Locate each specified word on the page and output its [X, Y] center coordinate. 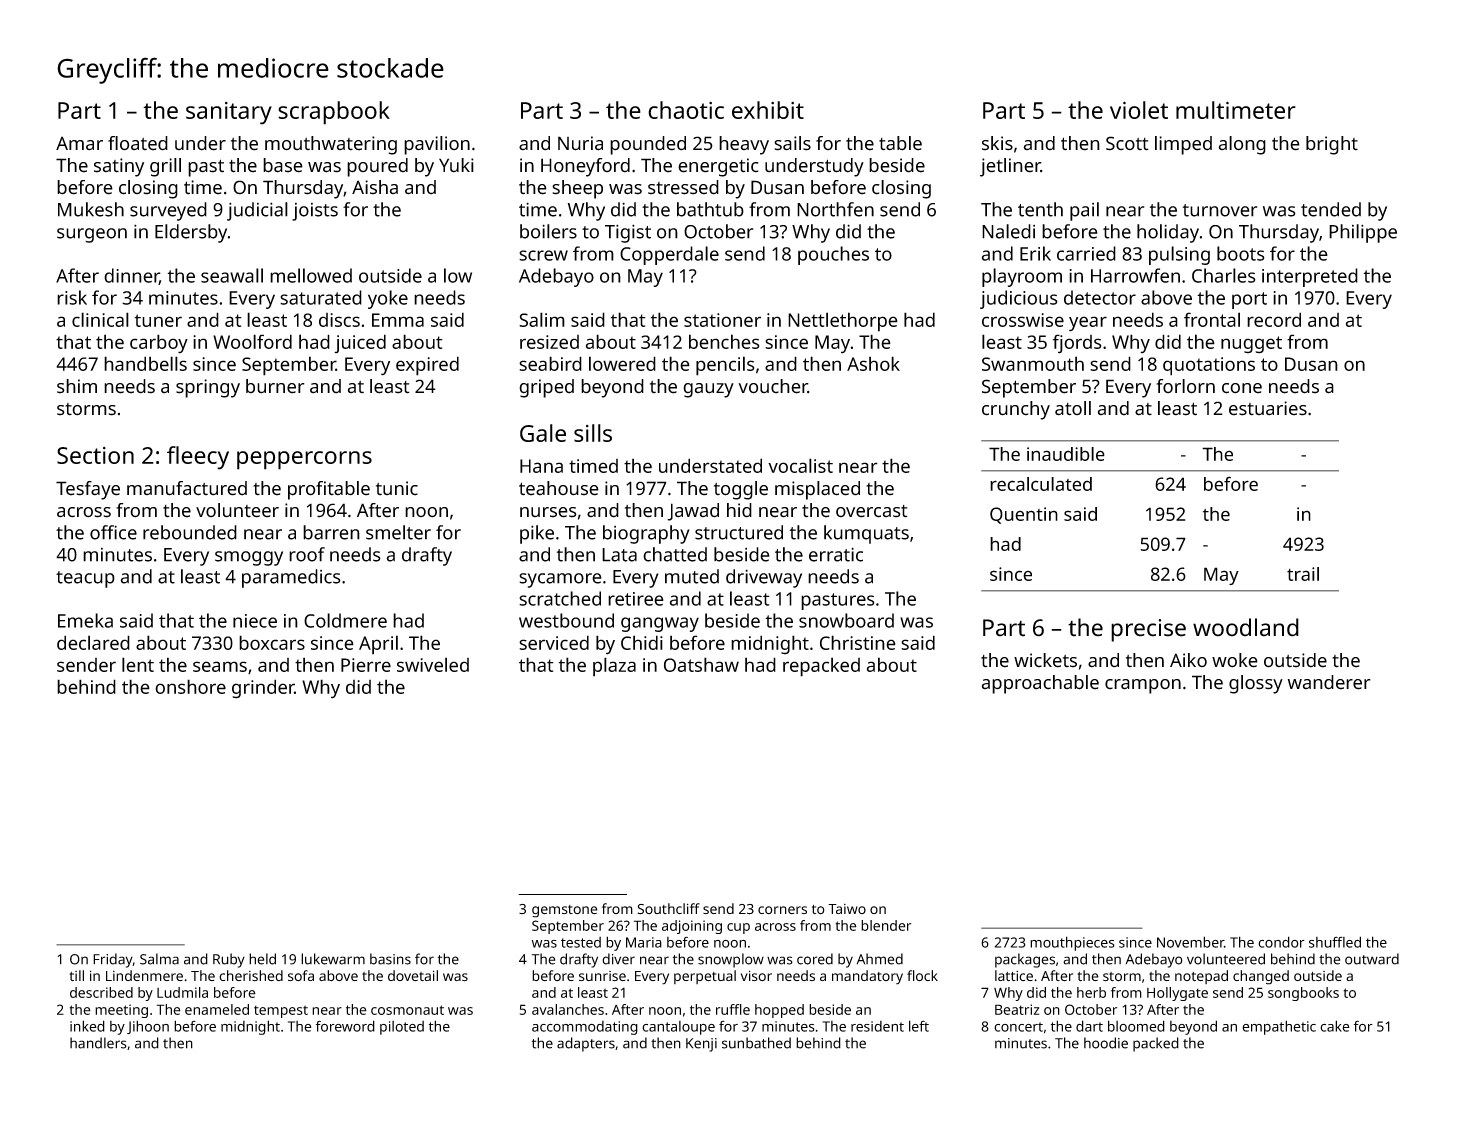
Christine [858, 642]
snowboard [846, 620]
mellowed [311, 275]
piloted [402, 1028]
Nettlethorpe [843, 322]
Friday [113, 960]
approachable [1040, 684]
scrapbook [334, 113]
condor [1281, 942]
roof [307, 554]
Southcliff [668, 909]
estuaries [1268, 408]
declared [93, 642]
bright [1332, 145]
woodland [1246, 627]
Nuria [580, 143]
